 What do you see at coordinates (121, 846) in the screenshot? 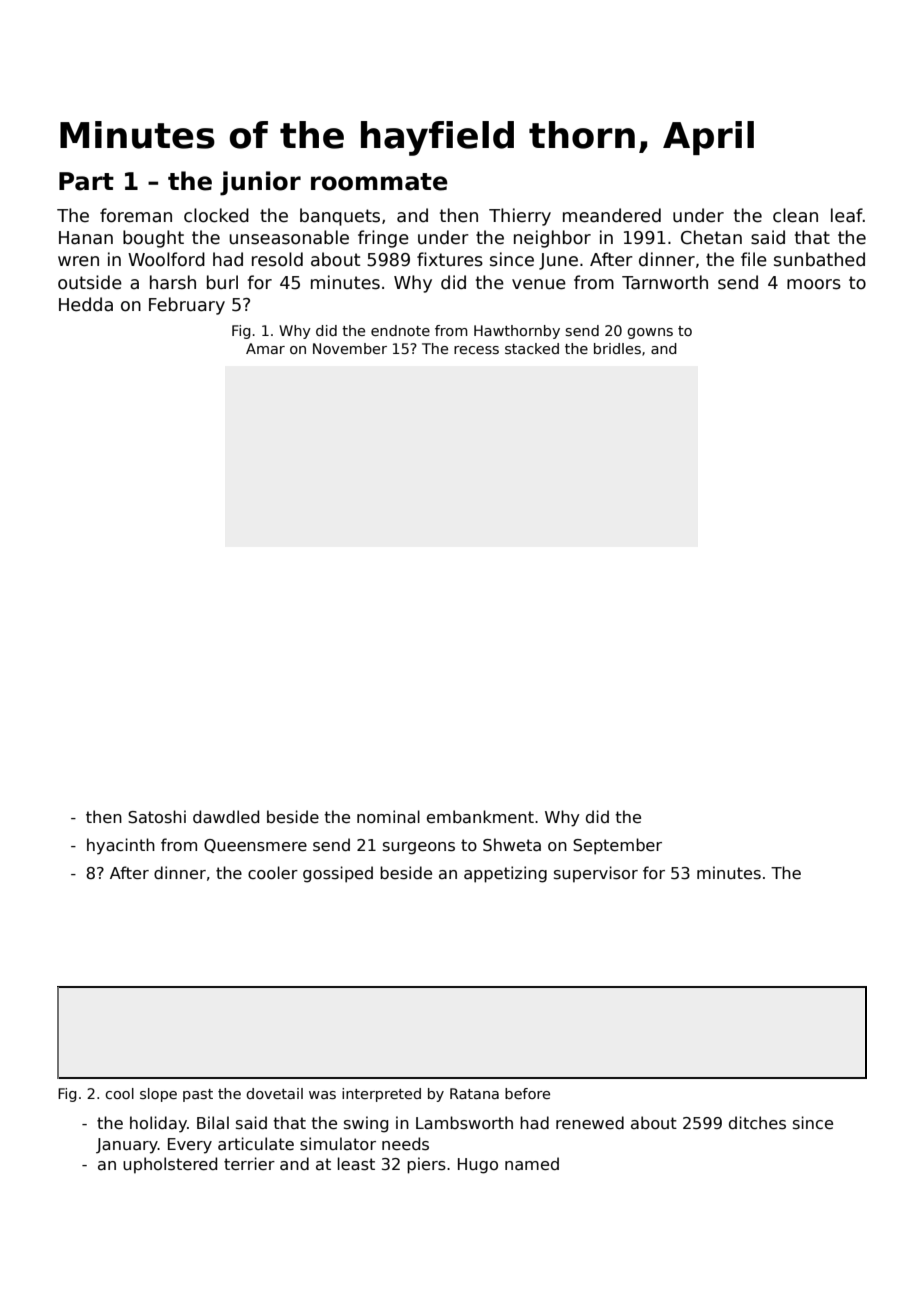
I see `hyacinth` at bounding box center [121, 846].
